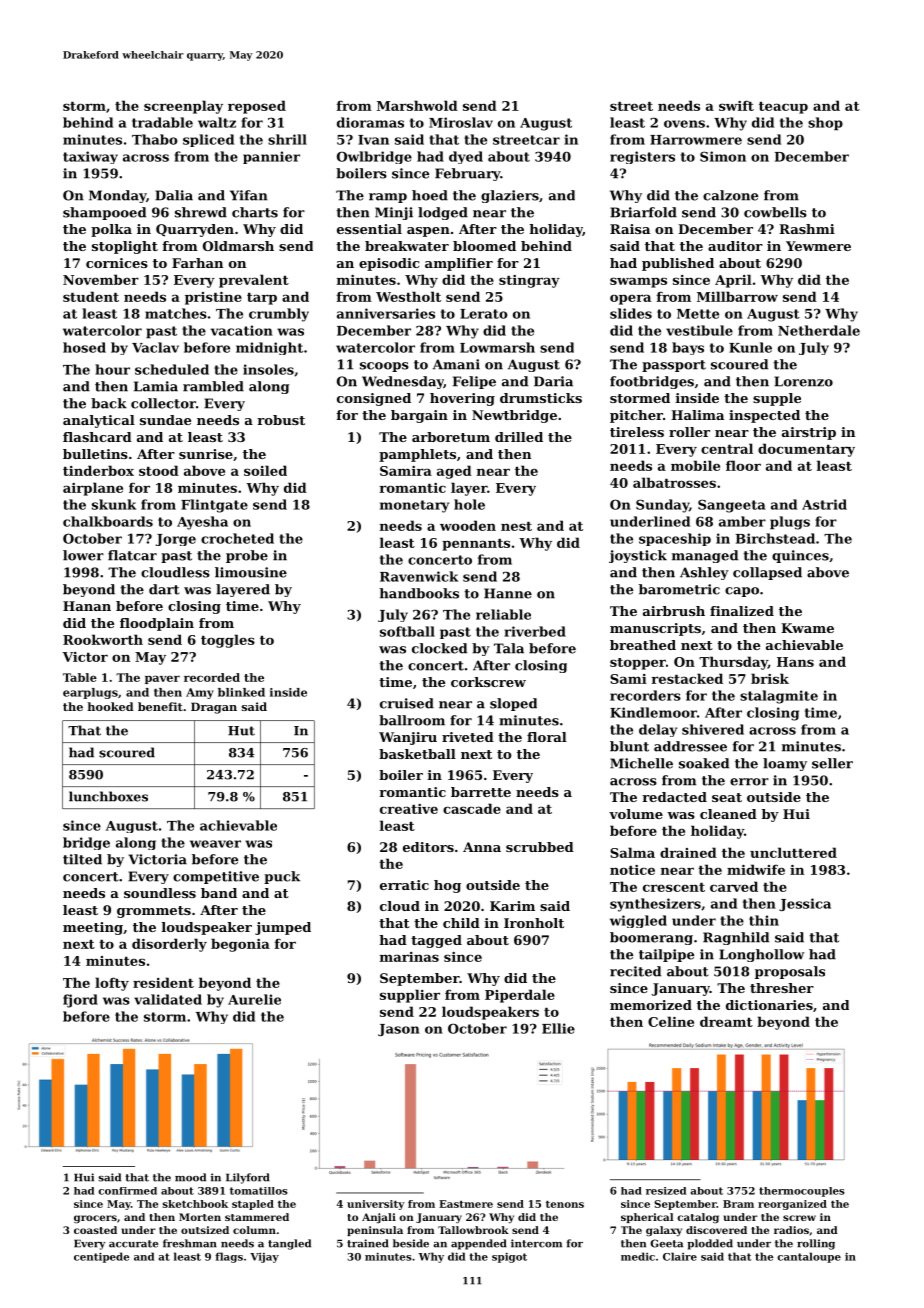 This image has height=1308, width=924. Describe the element at coordinates (190, 1243) in the image. I see `freshman` at that location.
